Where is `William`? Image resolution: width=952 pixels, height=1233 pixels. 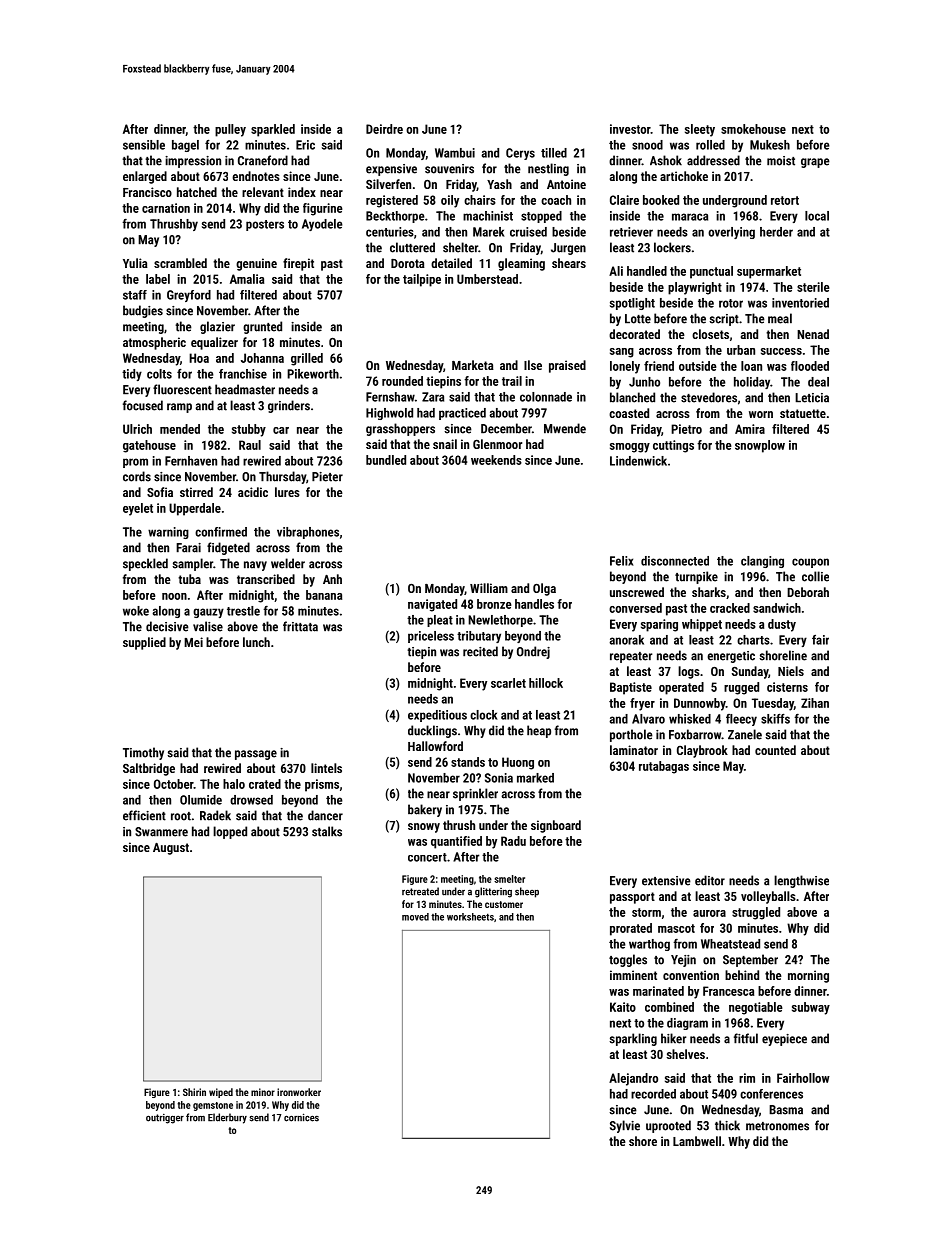
William is located at coordinates (489, 588).
